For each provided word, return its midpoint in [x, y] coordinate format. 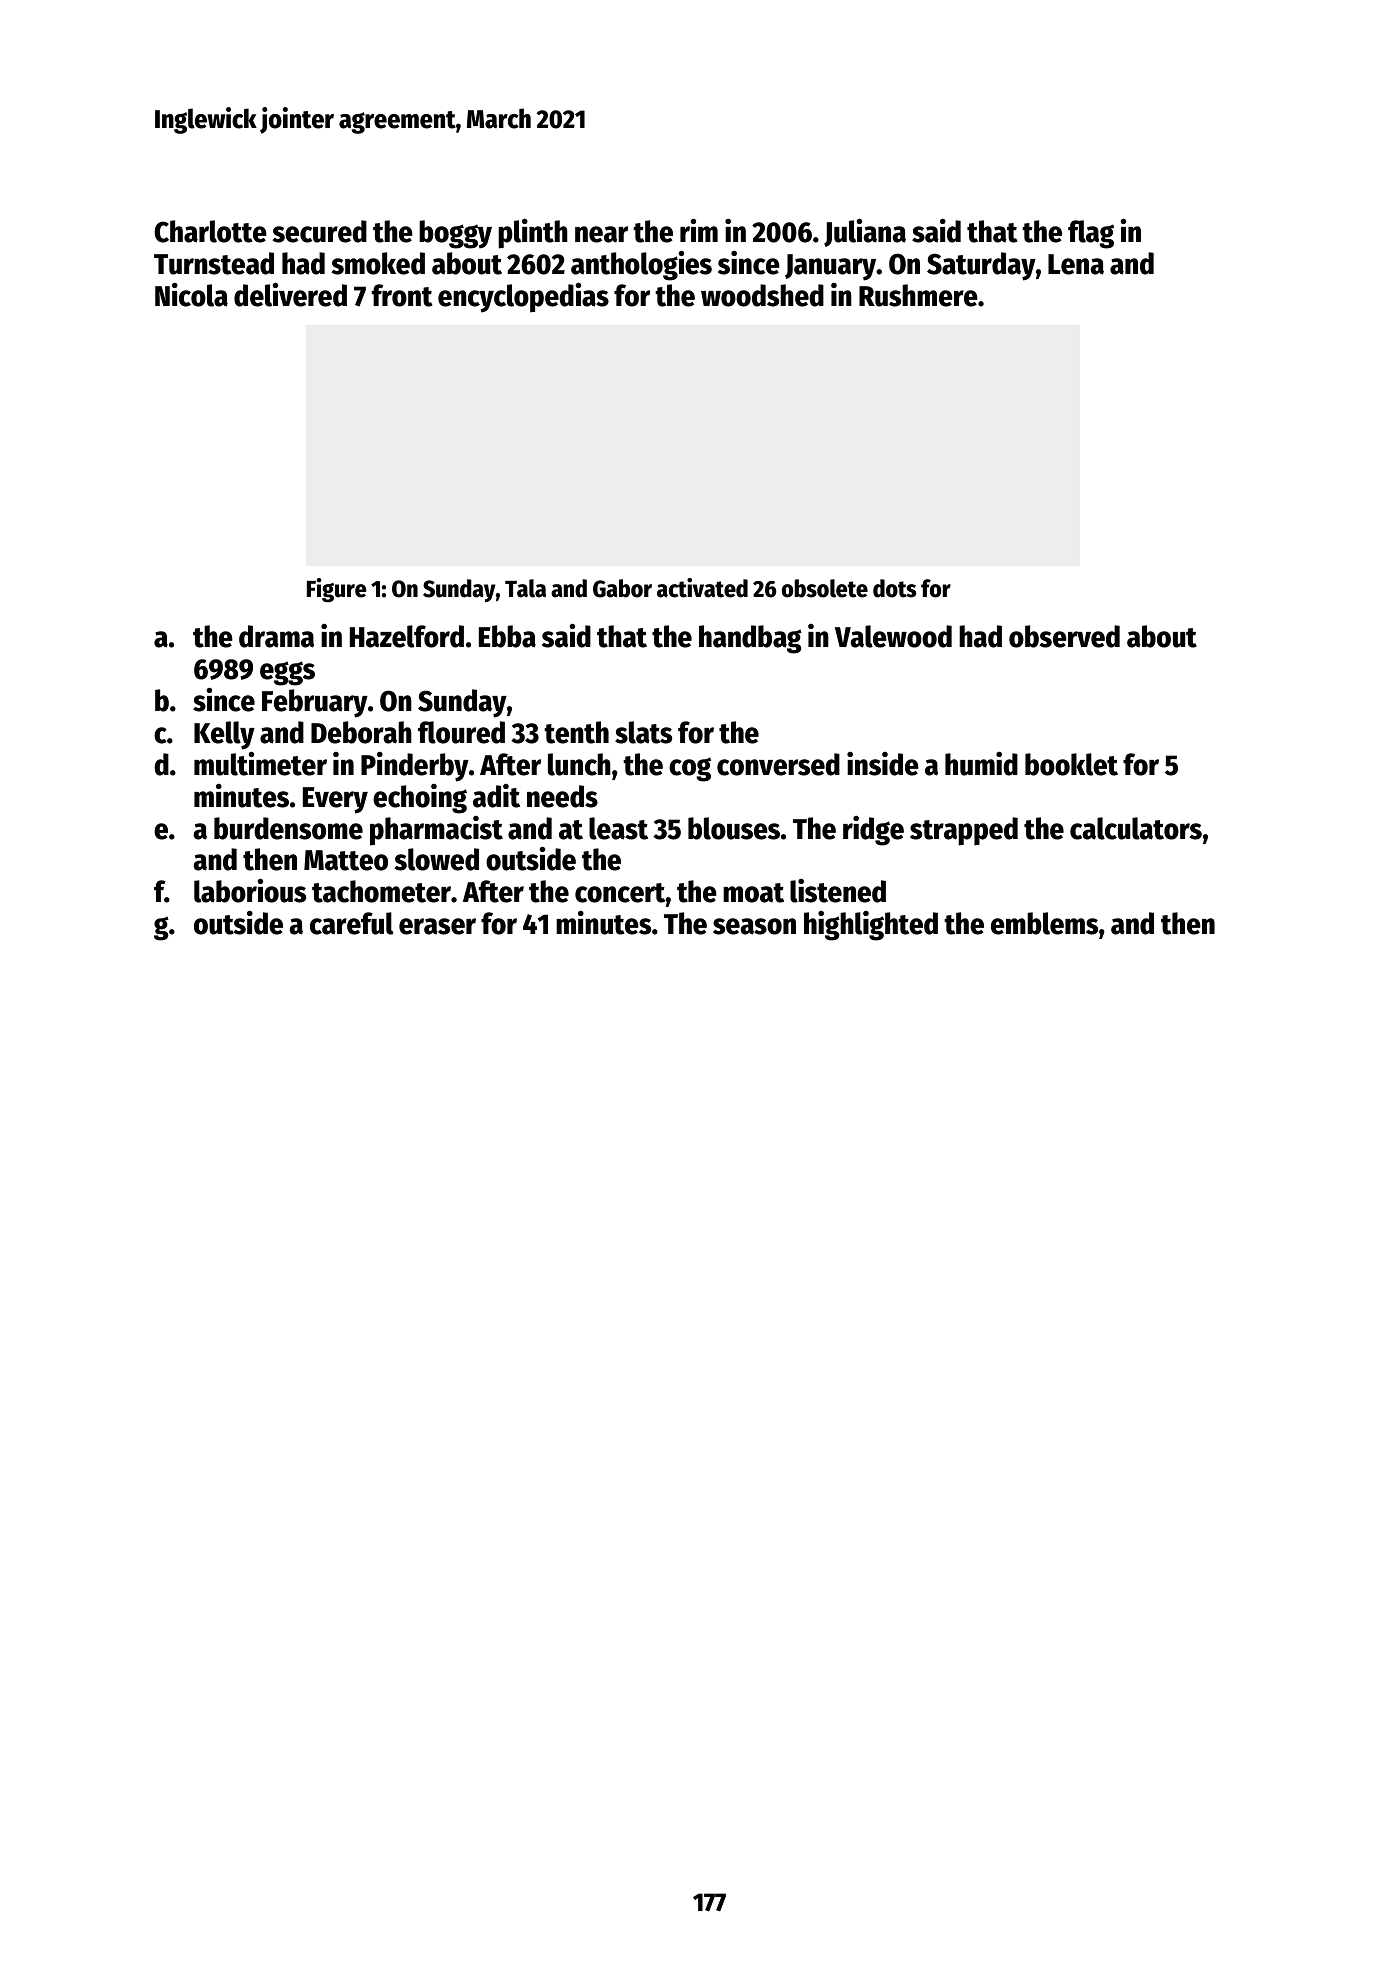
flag [1091, 234]
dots [895, 588]
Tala [525, 588]
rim [699, 230]
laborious [250, 890]
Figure [337, 590]
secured [319, 231]
